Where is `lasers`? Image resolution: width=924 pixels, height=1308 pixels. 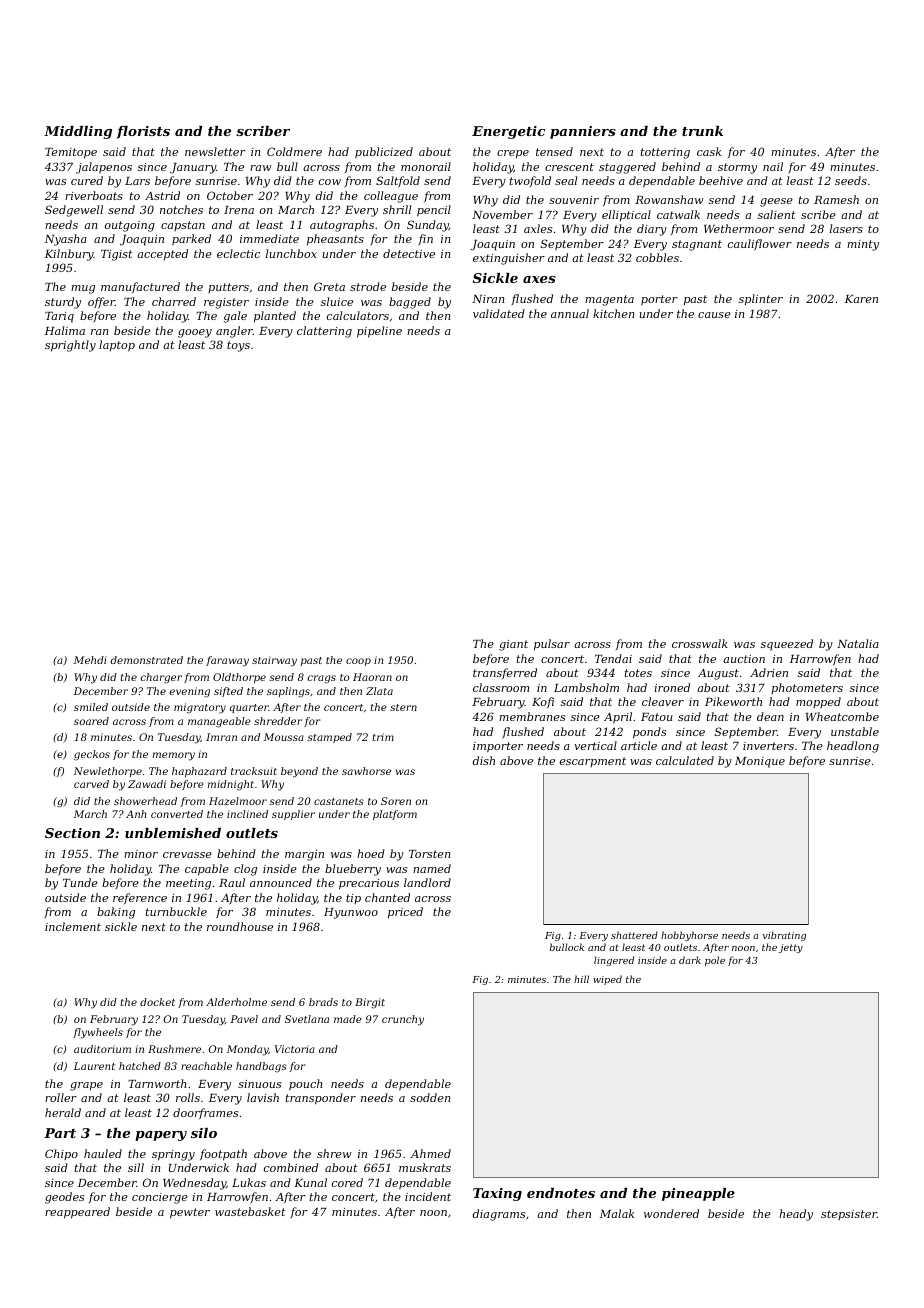 lasers is located at coordinates (846, 228).
